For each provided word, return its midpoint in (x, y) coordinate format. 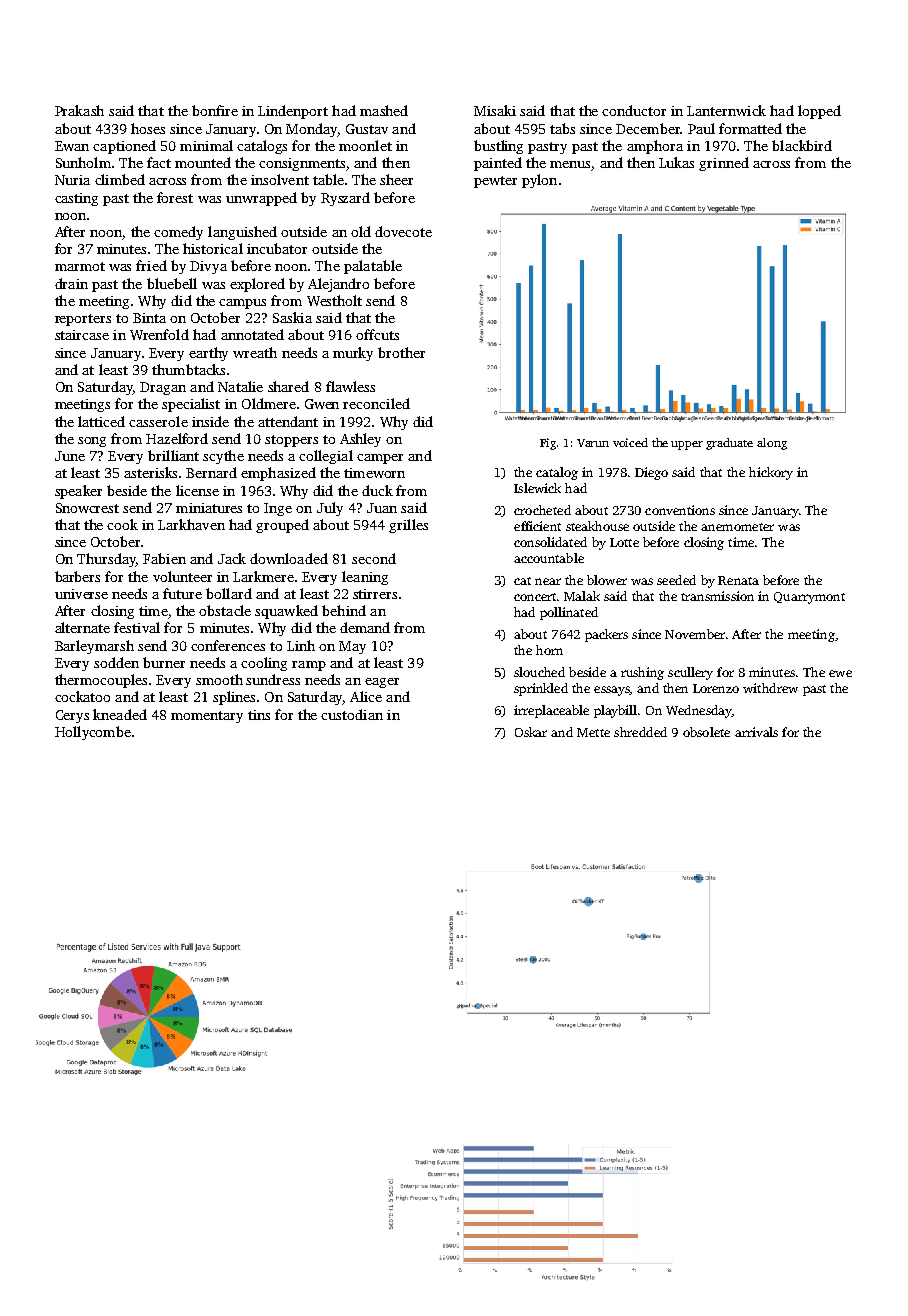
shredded (640, 732)
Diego (651, 473)
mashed (384, 110)
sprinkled (541, 689)
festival (137, 627)
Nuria (72, 180)
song (92, 442)
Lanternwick (726, 110)
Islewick (537, 488)
